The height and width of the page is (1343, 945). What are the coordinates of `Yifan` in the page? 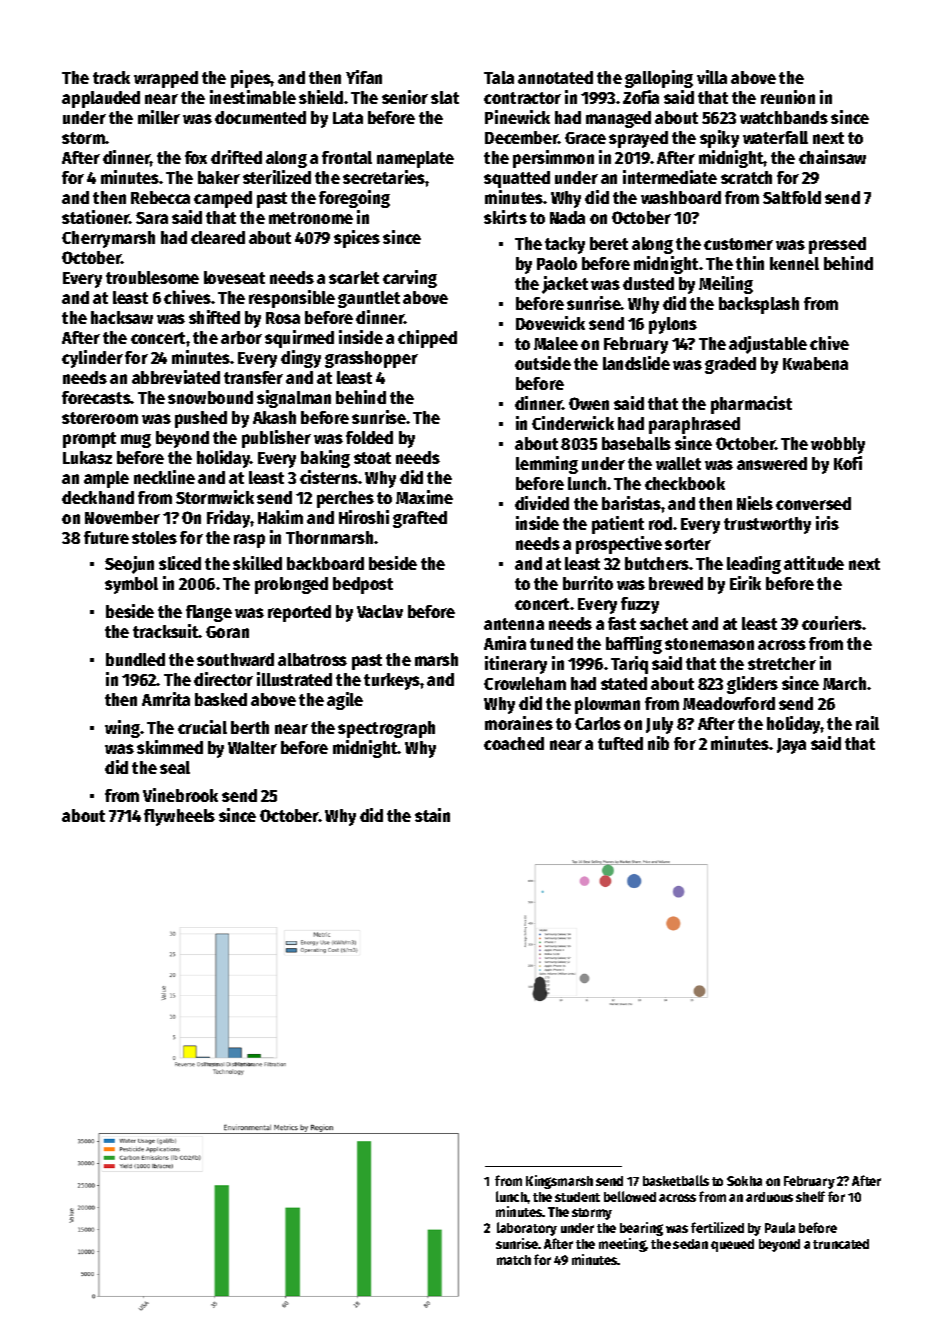 It's located at (364, 77).
